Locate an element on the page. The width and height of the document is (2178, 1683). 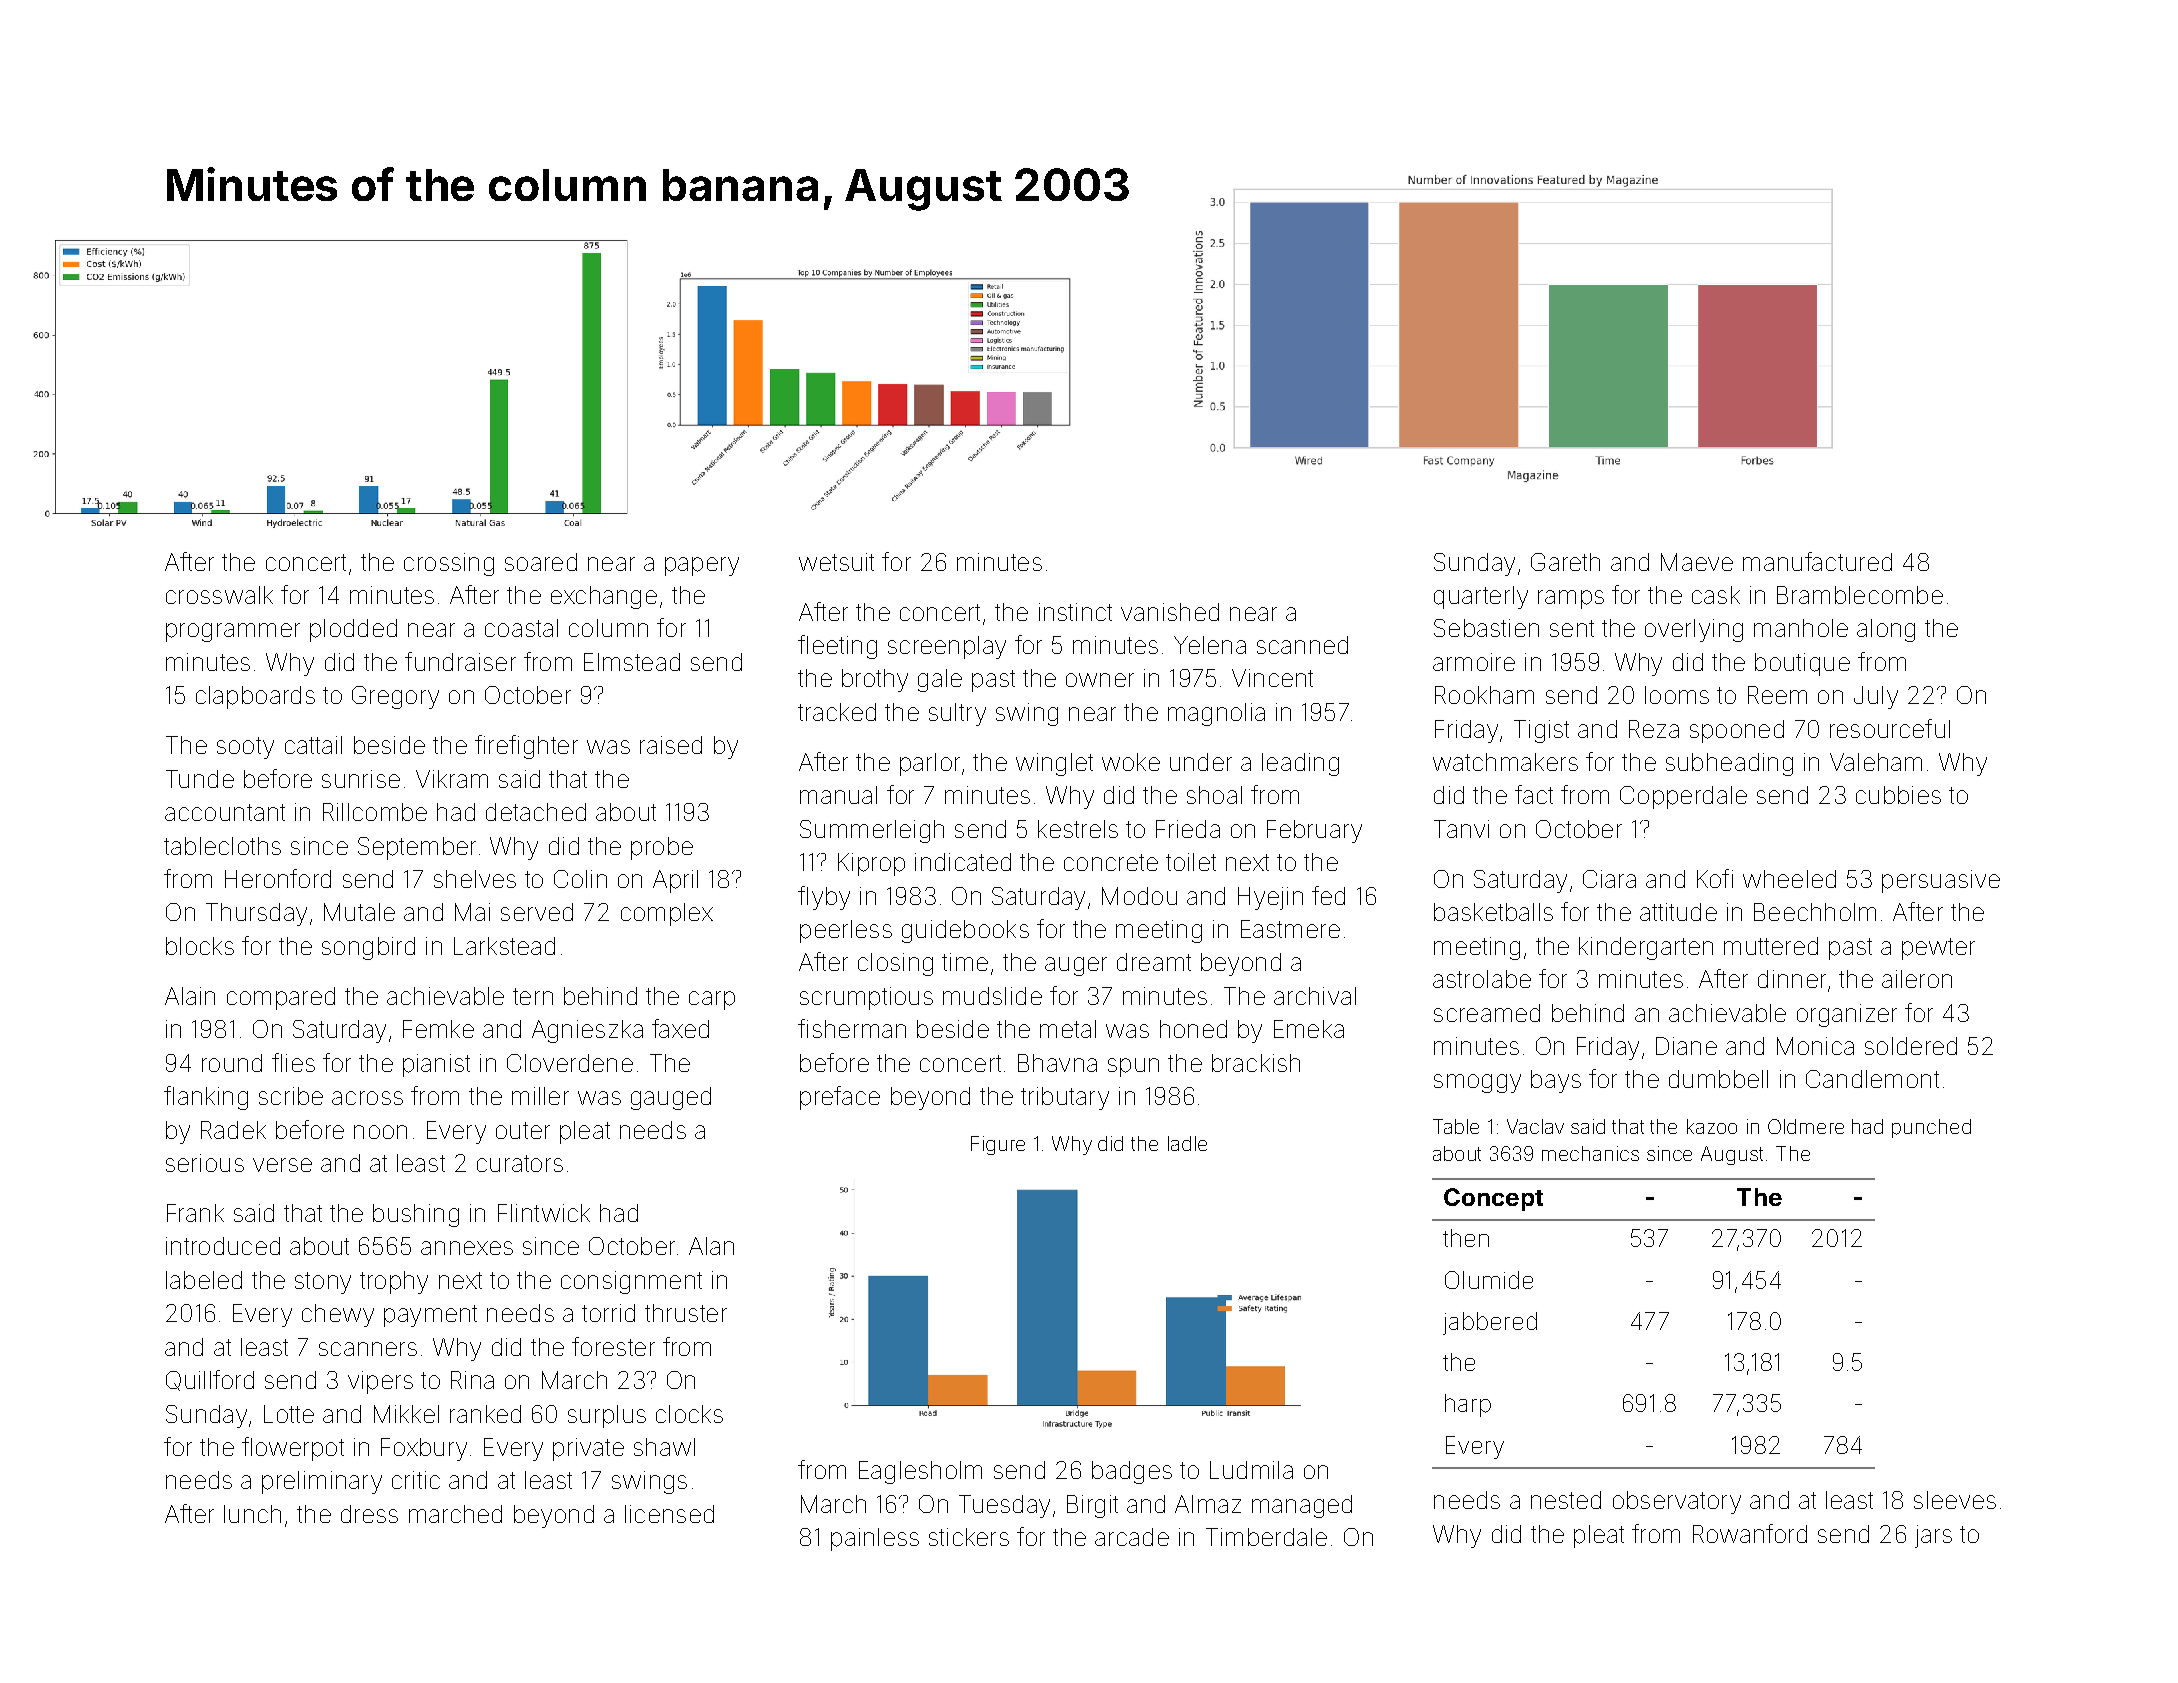
wetsuit is located at coordinates (836, 562).
